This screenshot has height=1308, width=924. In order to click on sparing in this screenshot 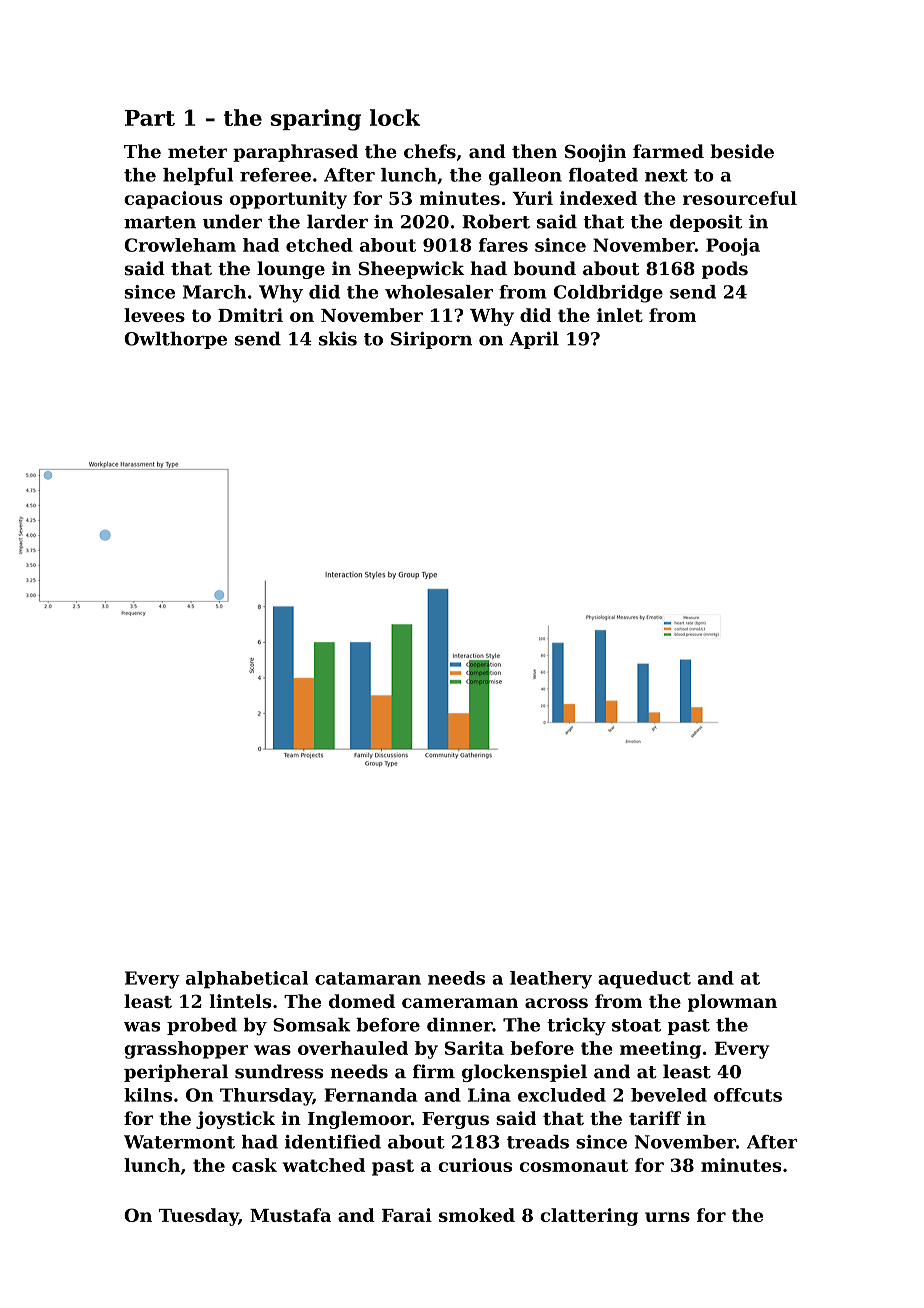, I will do `click(316, 120)`.
